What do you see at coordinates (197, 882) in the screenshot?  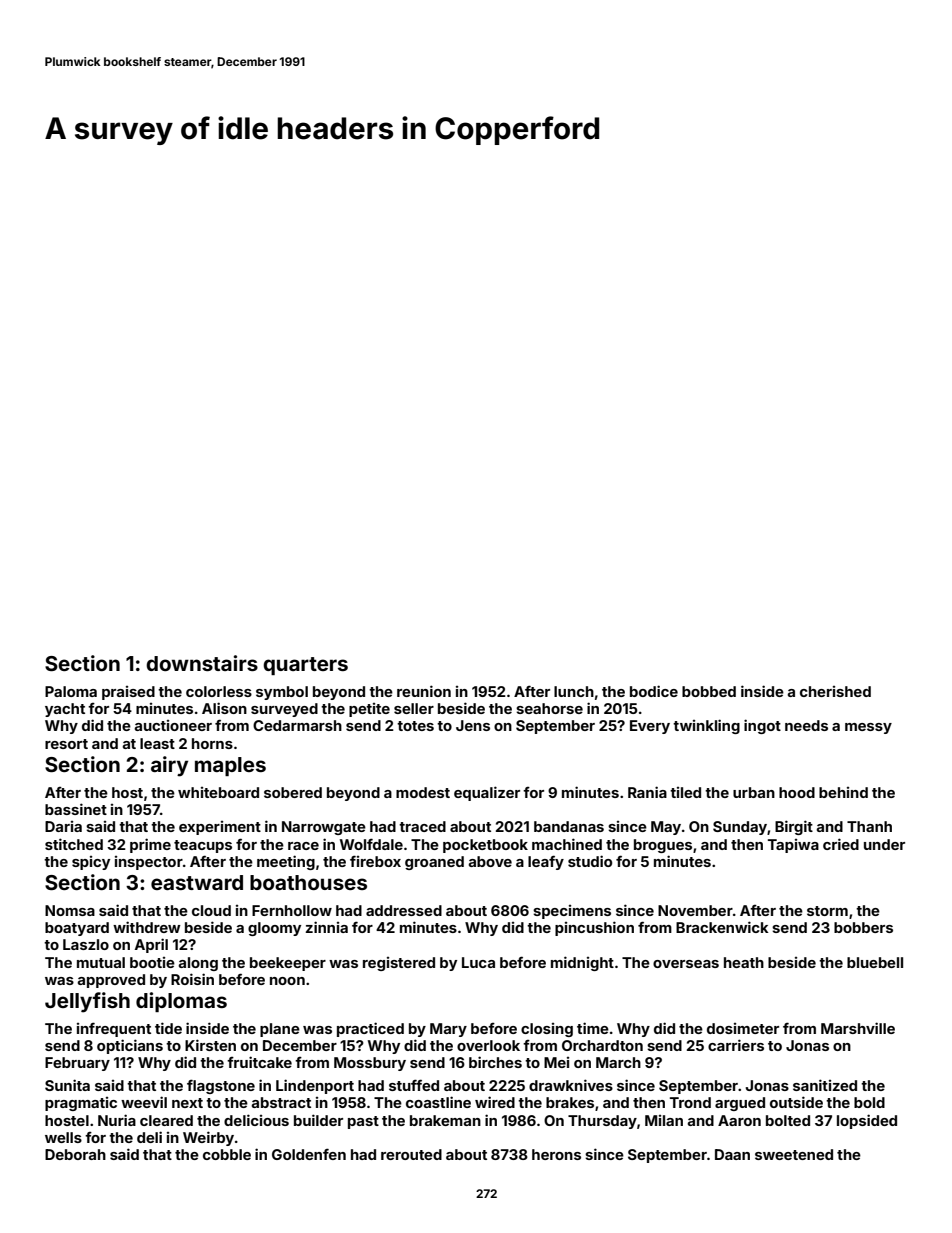 I see `eastward` at bounding box center [197, 882].
